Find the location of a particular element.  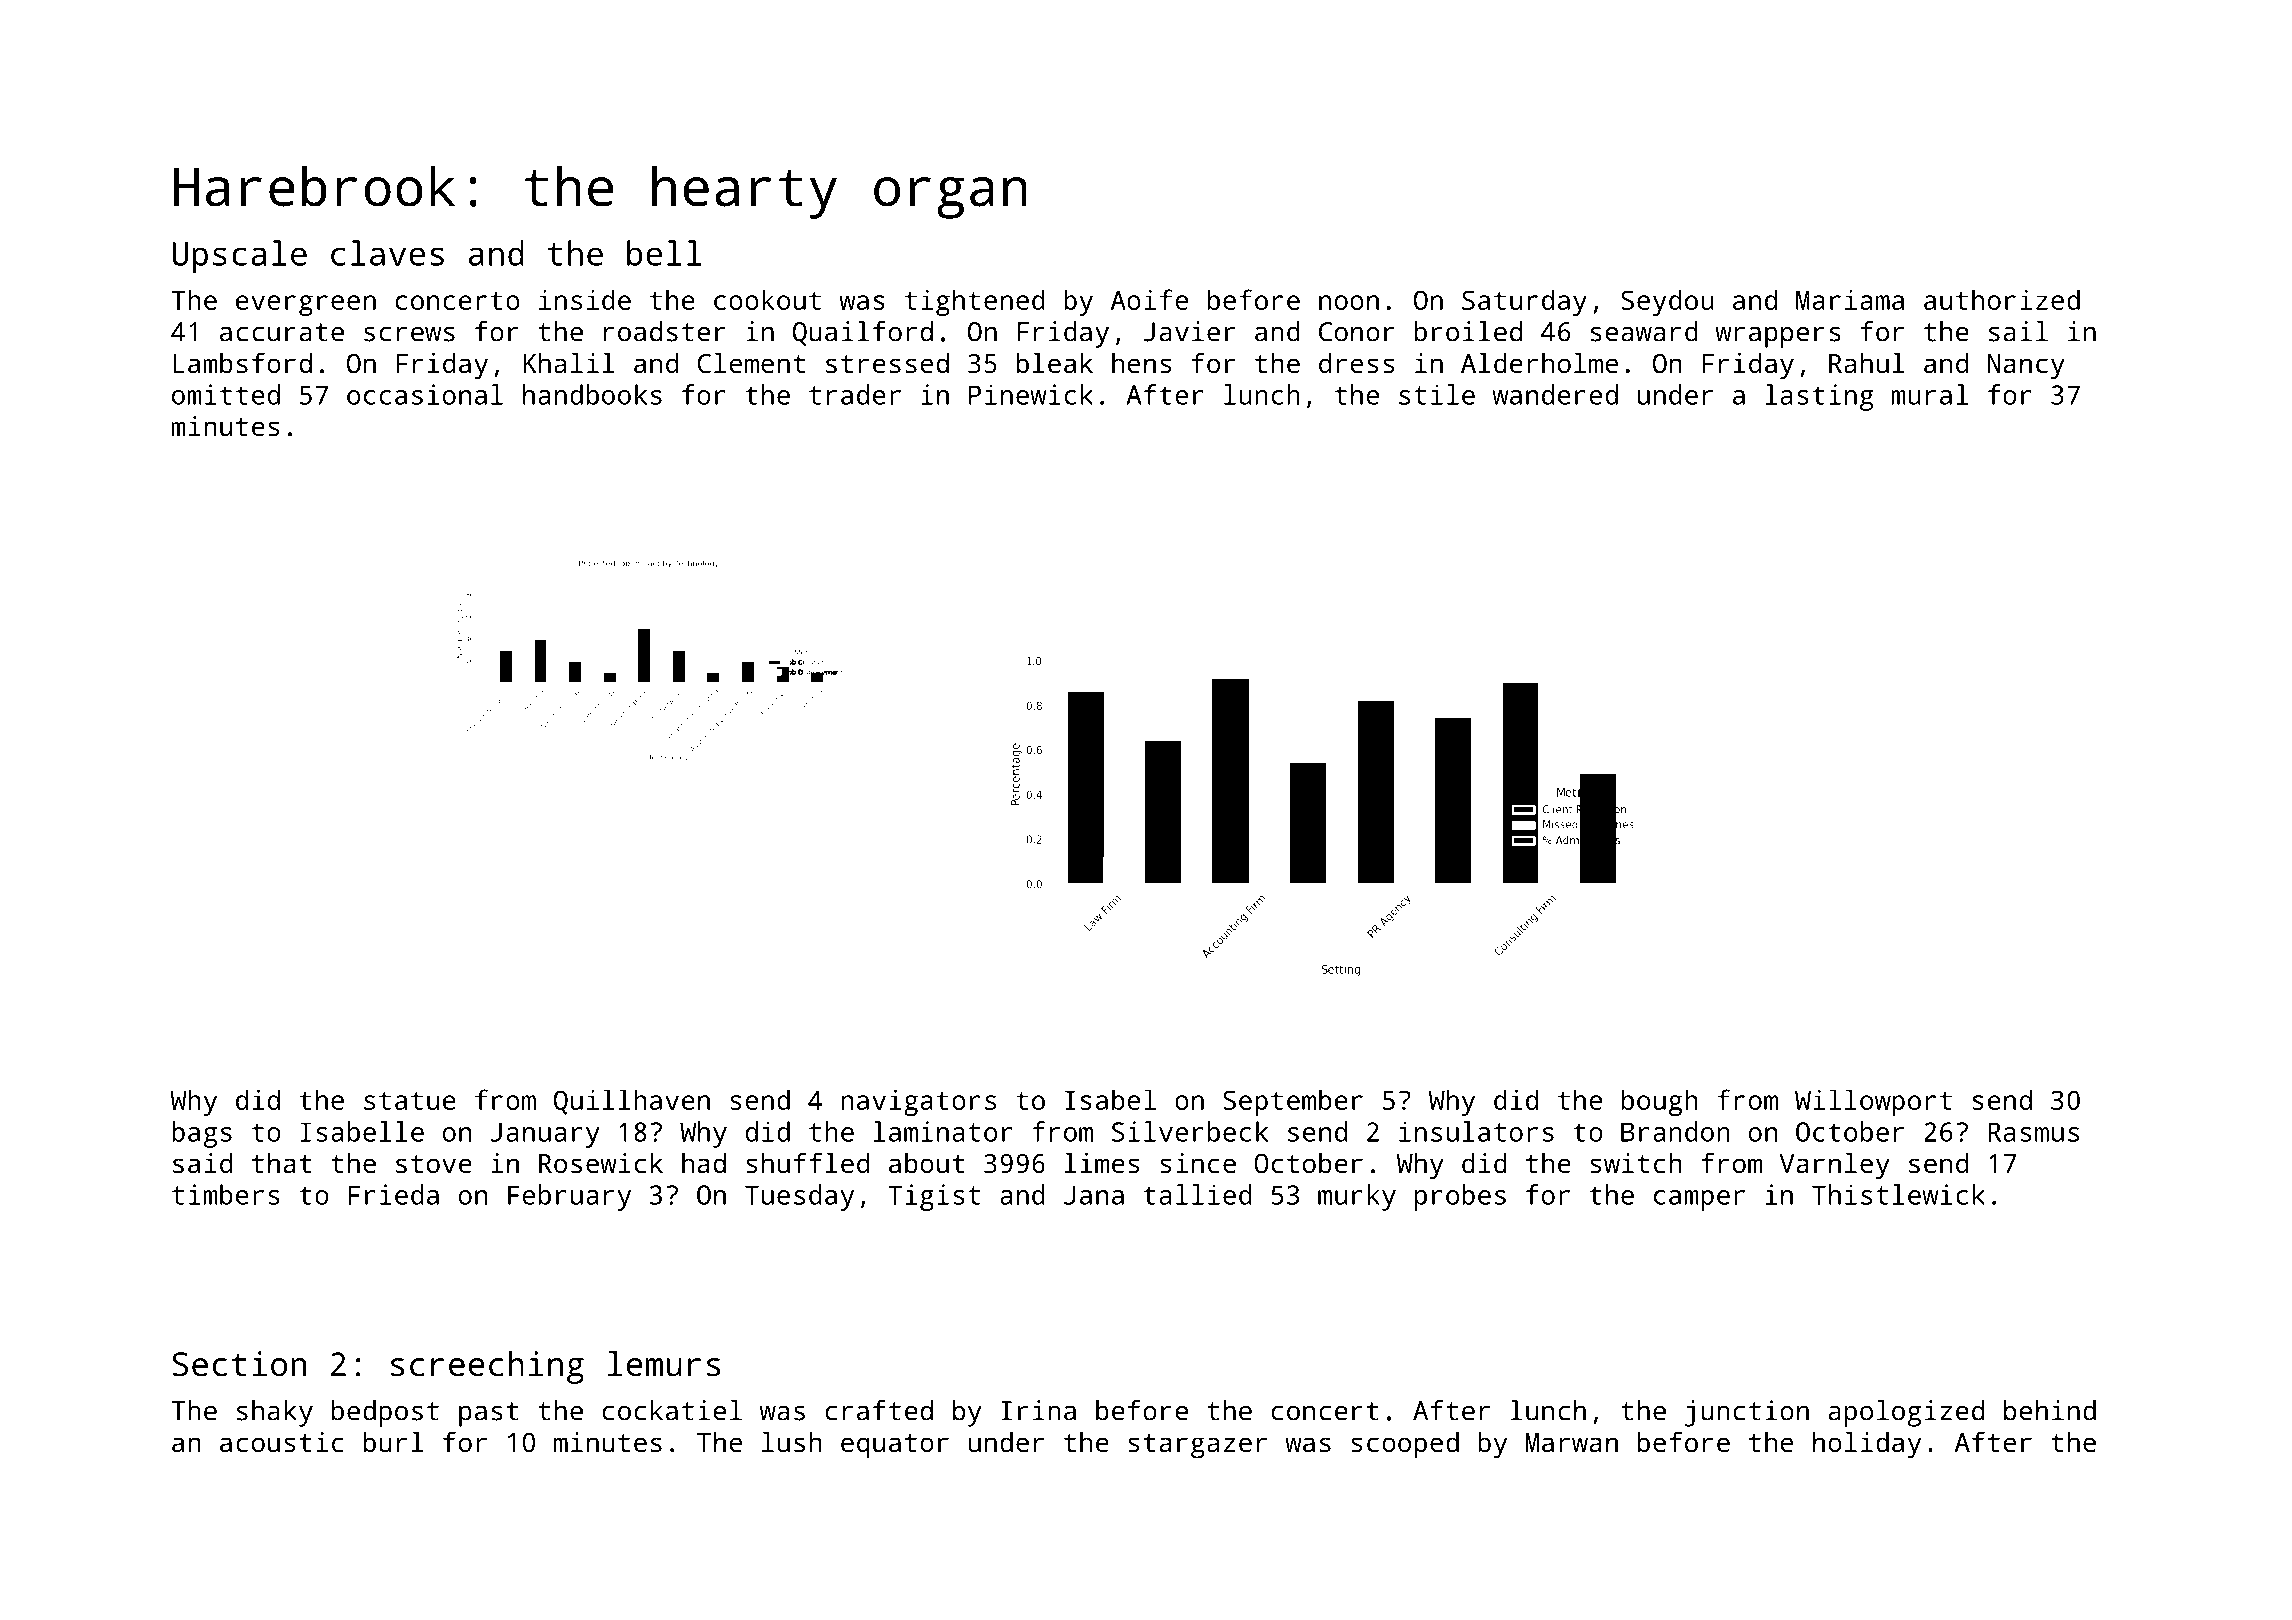

Mariama is located at coordinates (1850, 300).
